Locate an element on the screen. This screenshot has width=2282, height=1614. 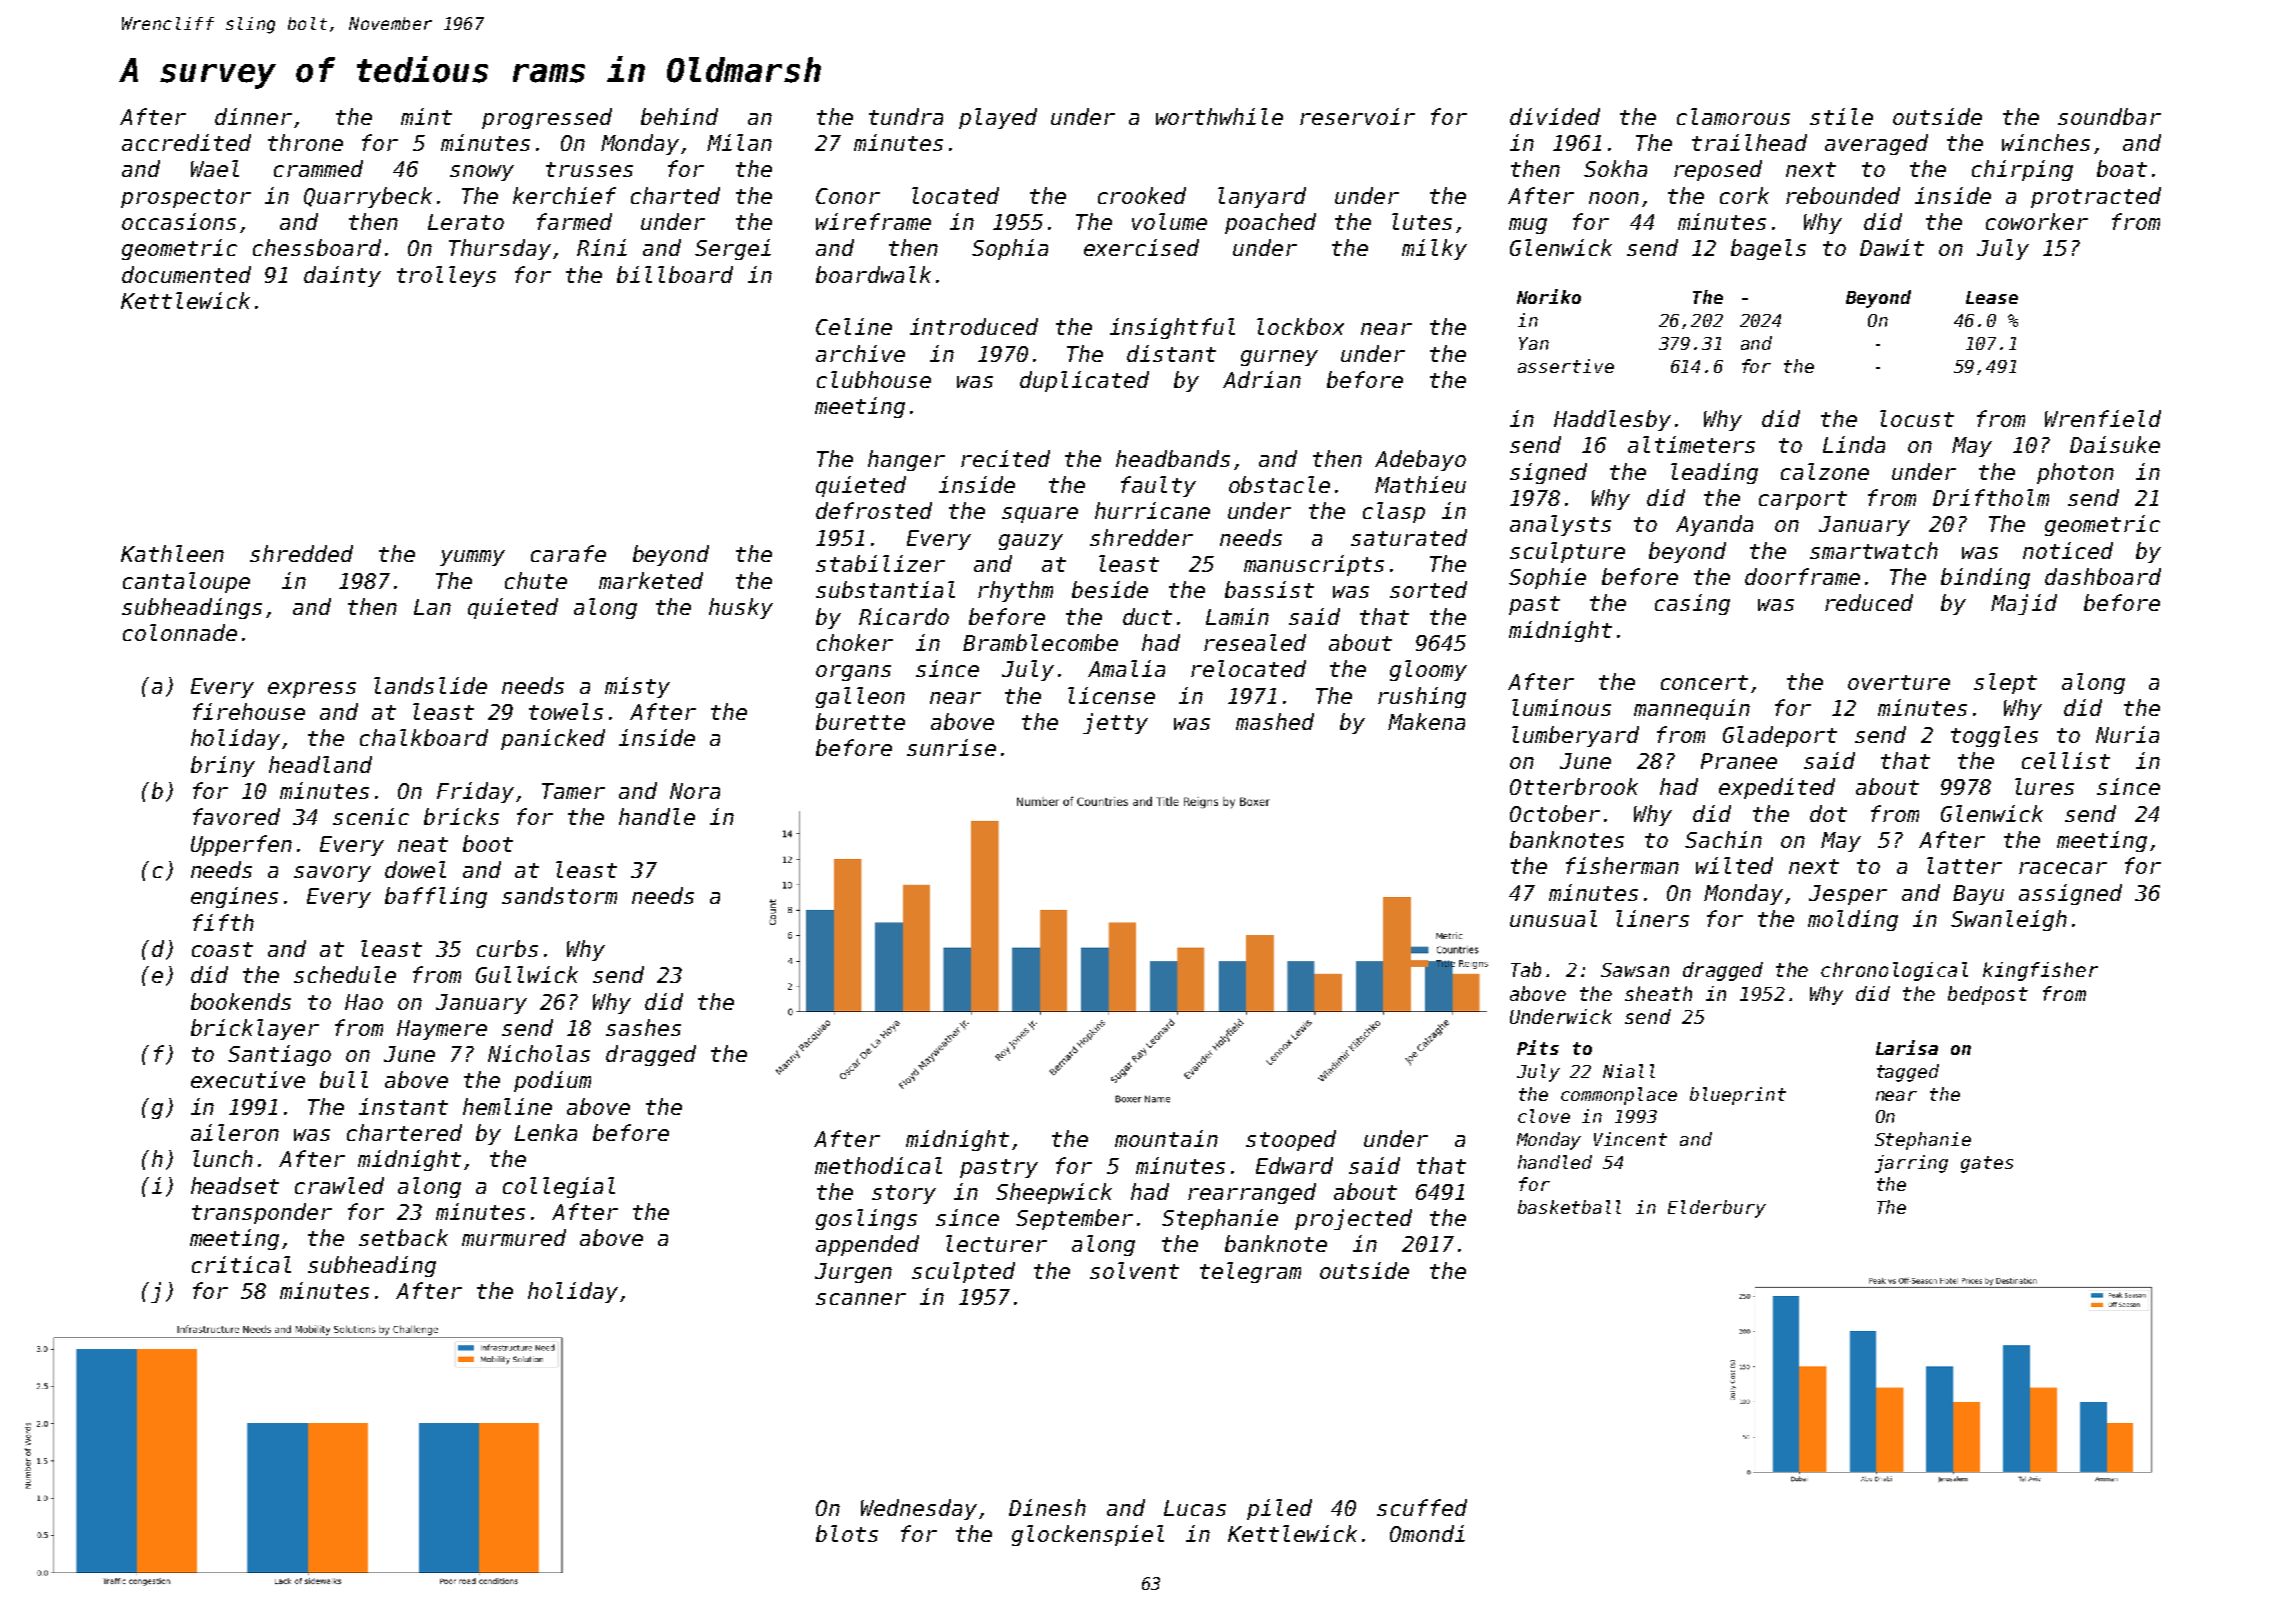
blots is located at coordinates (847, 1533).
